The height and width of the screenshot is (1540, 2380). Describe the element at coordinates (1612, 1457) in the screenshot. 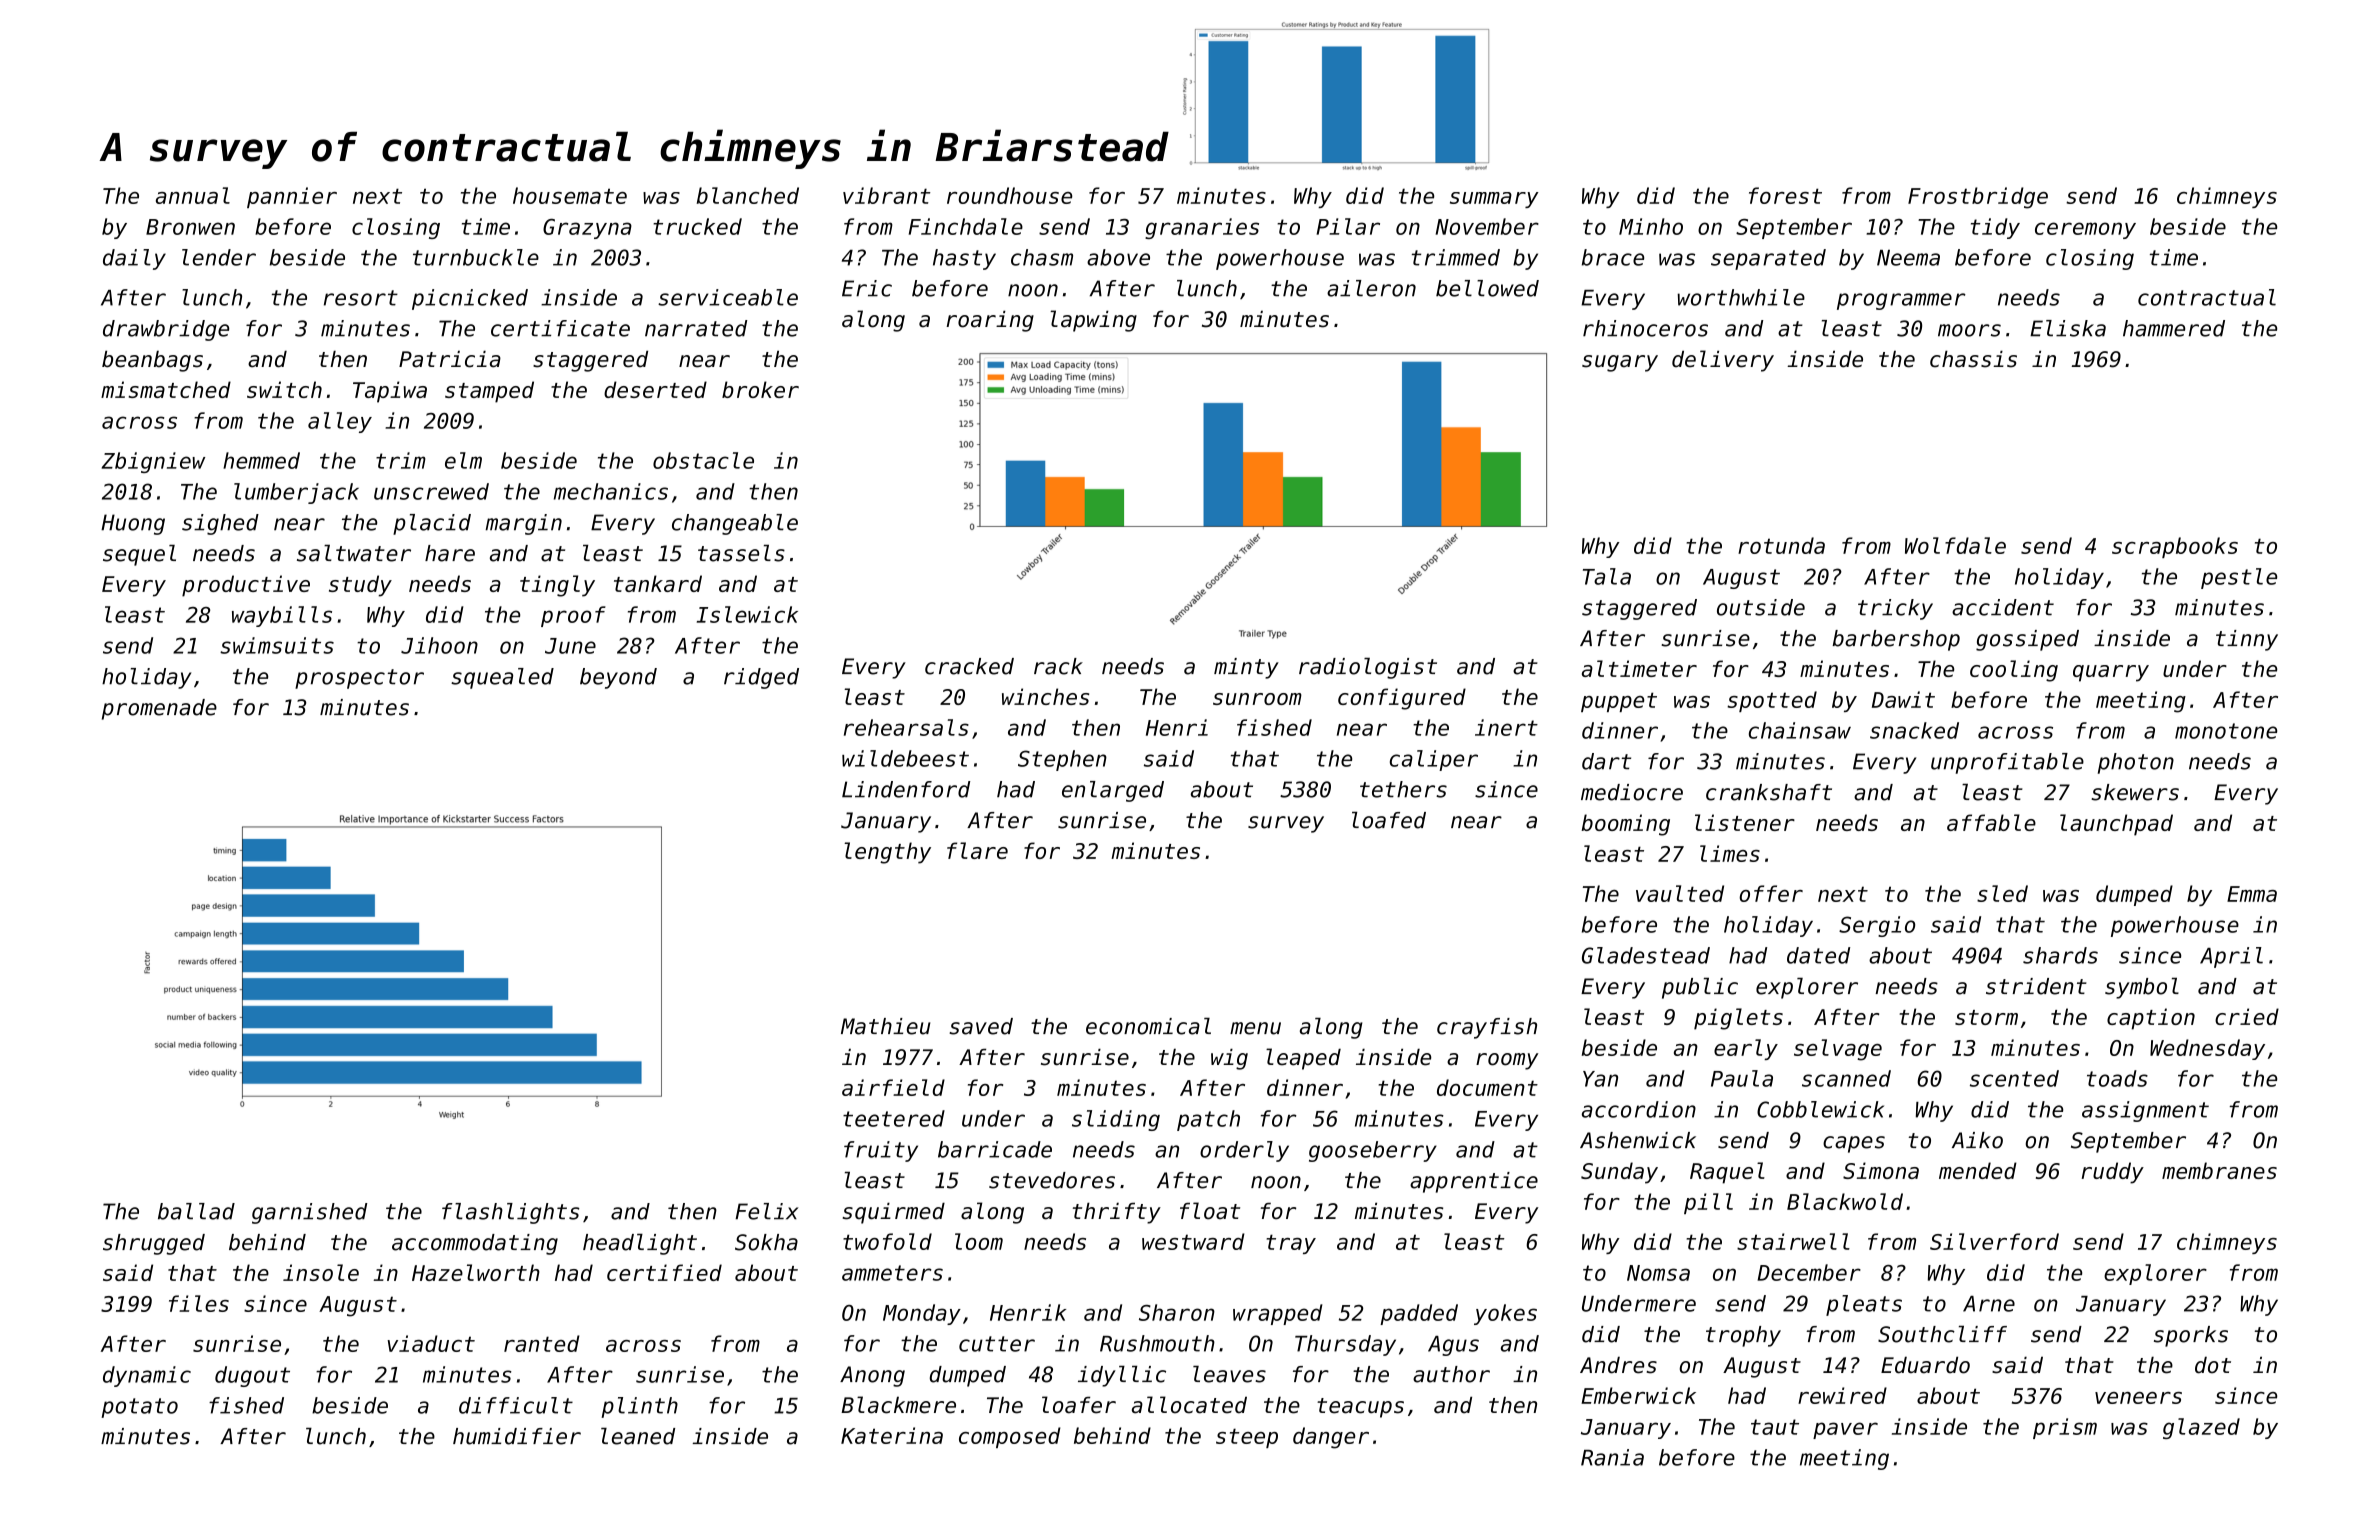

I see `Rania` at that location.
